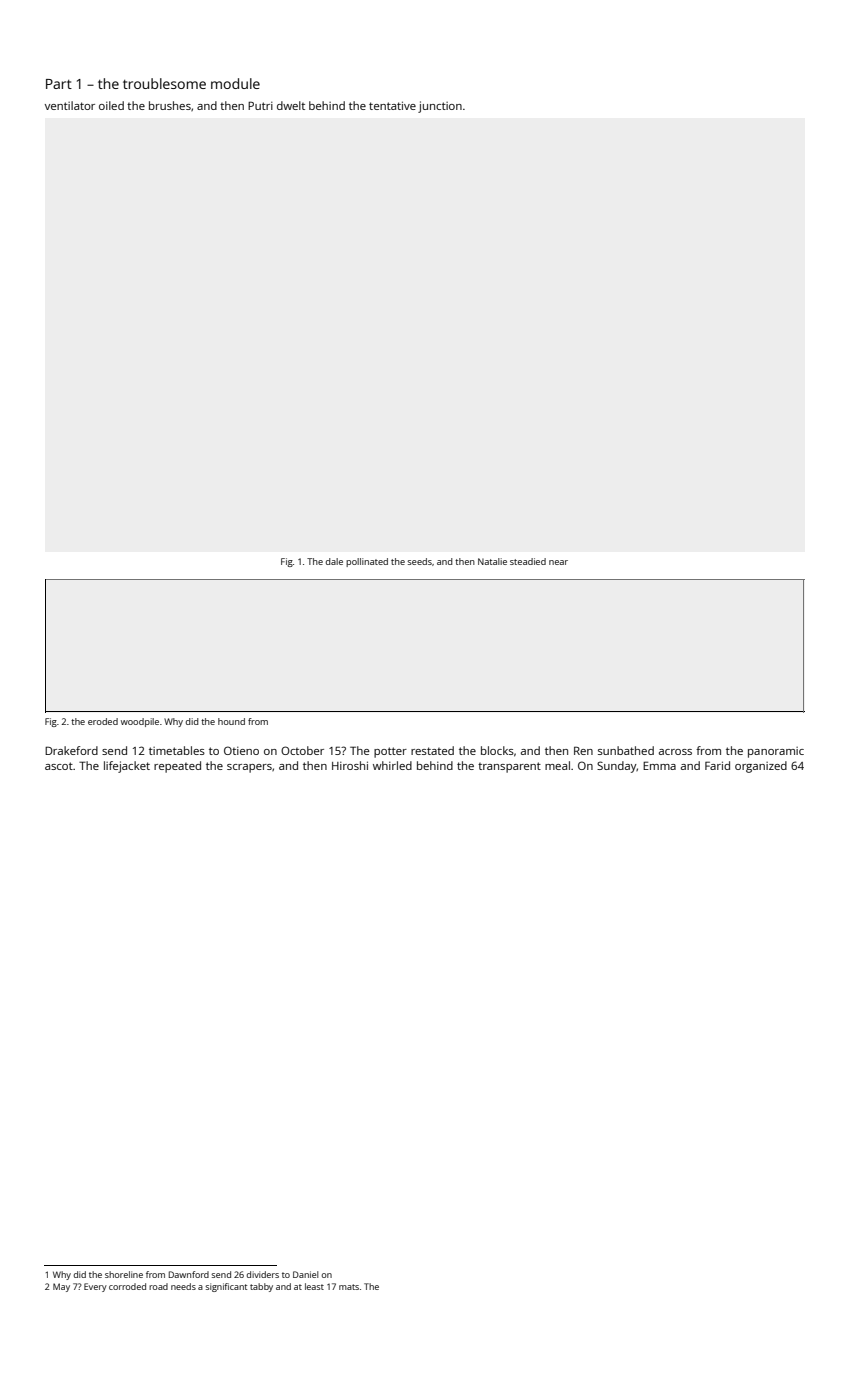  What do you see at coordinates (558, 562) in the page?
I see `near` at bounding box center [558, 562].
